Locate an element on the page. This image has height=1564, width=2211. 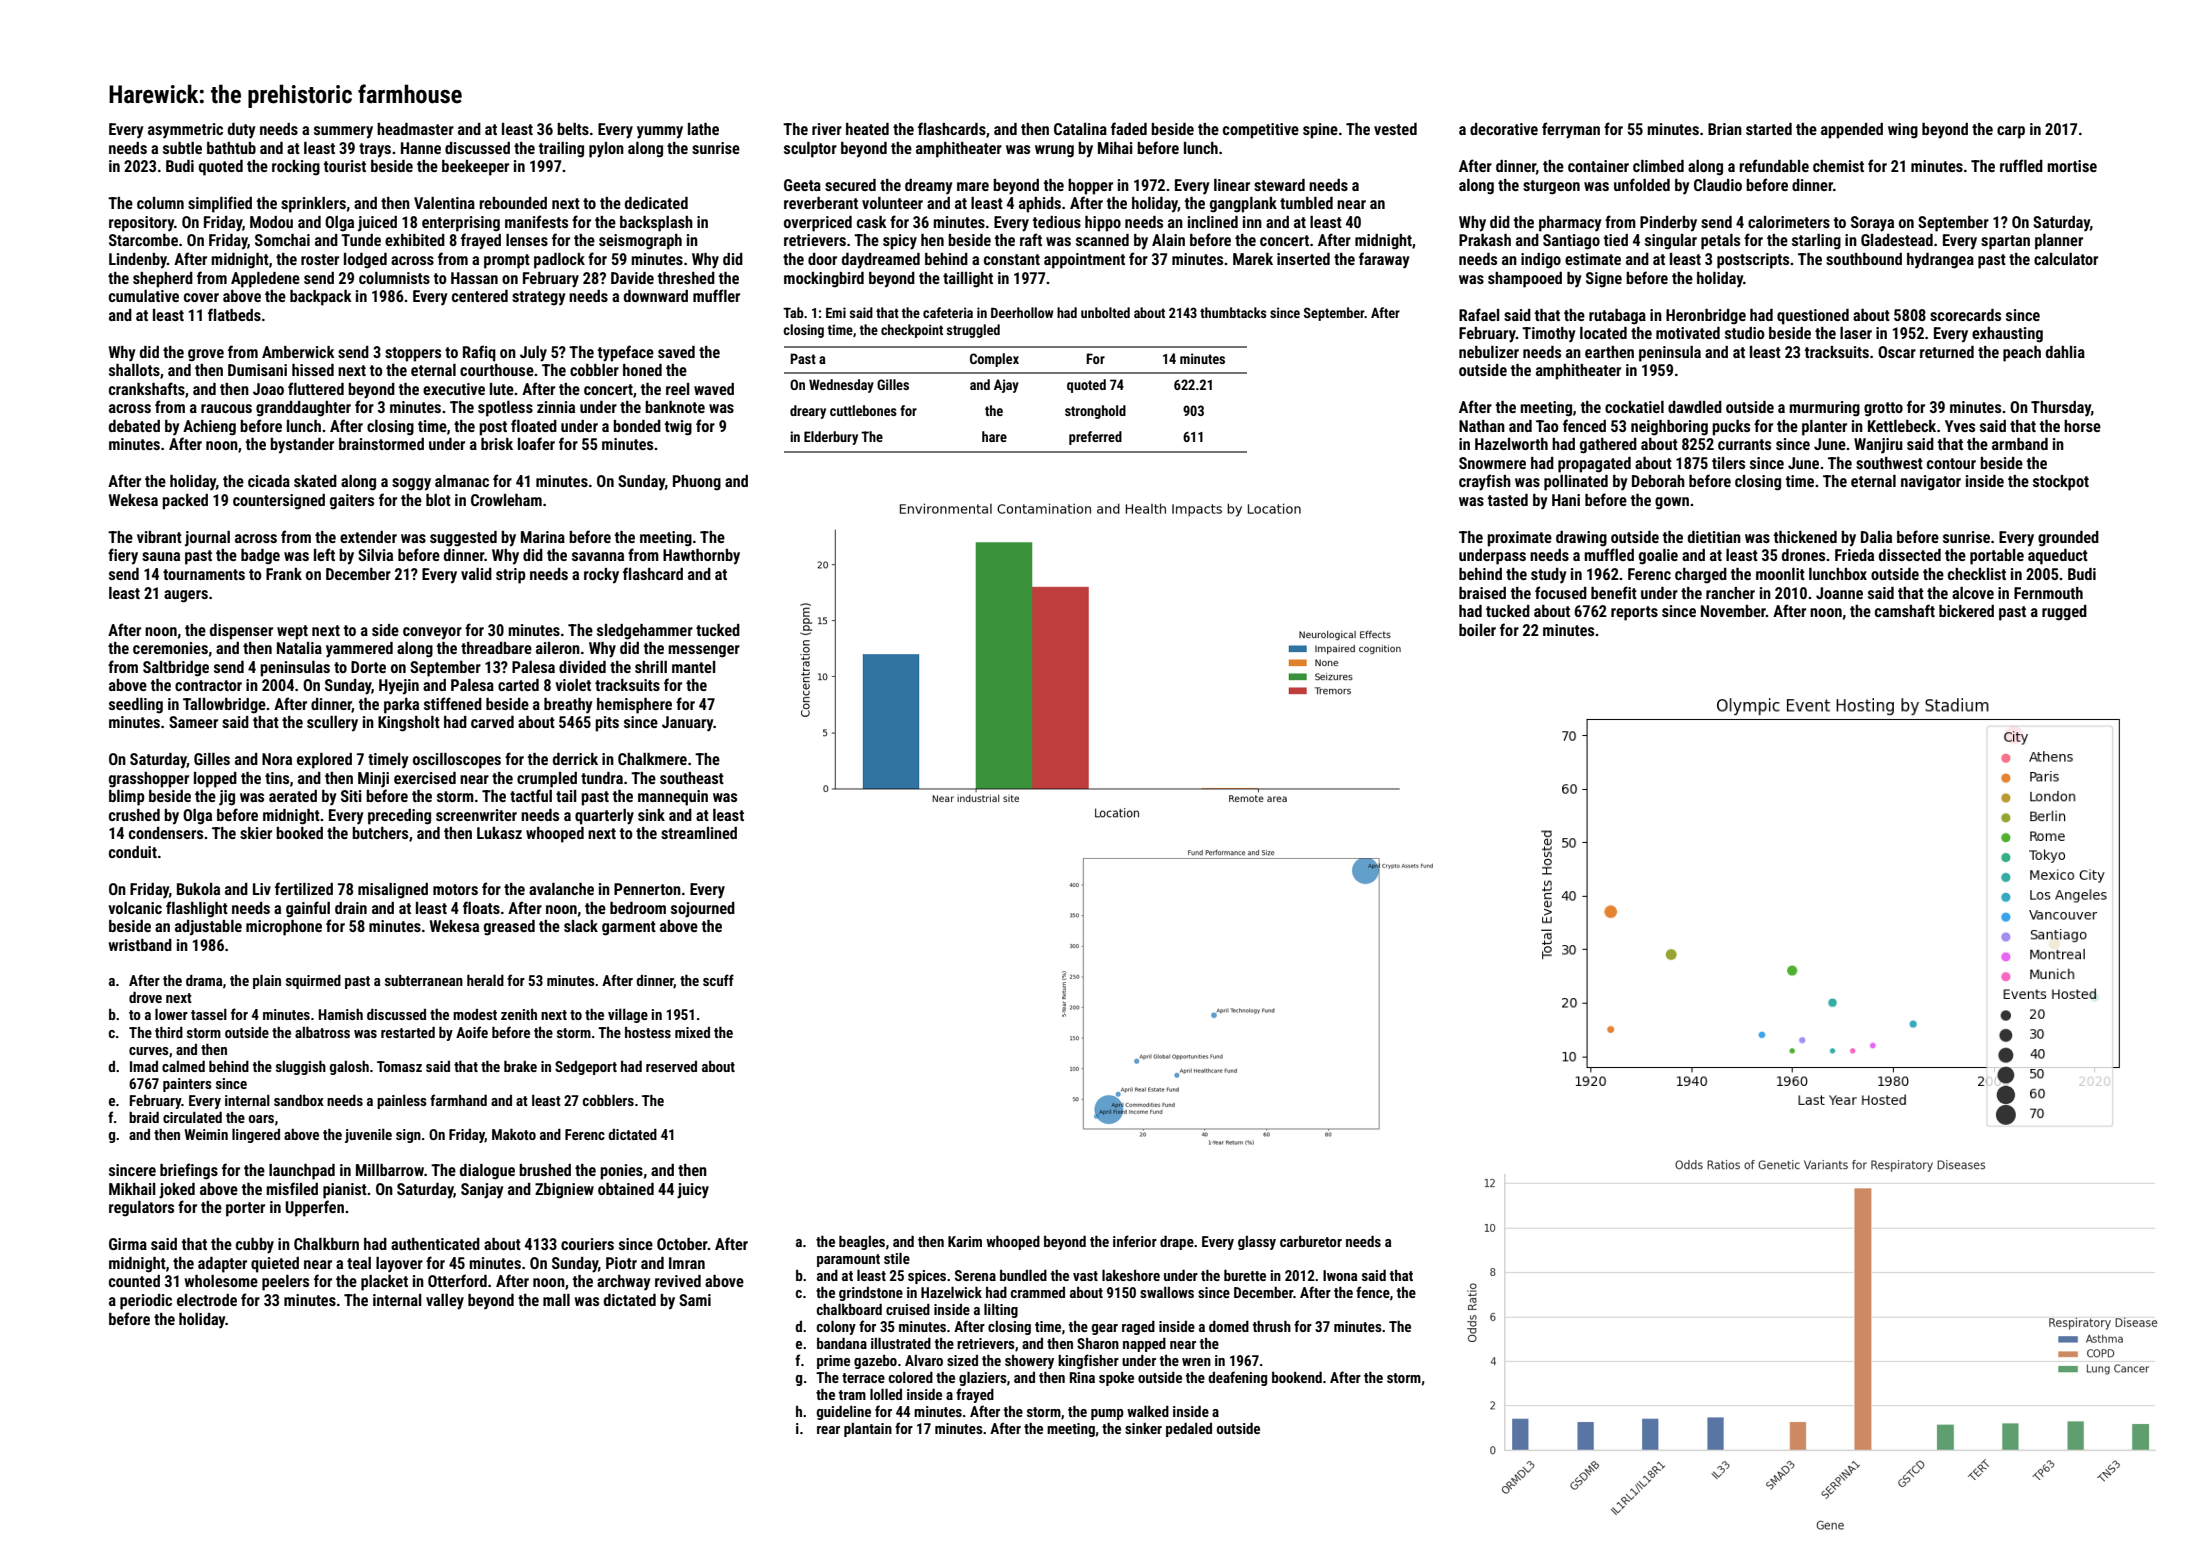
carburetor is located at coordinates (1311, 1241).
